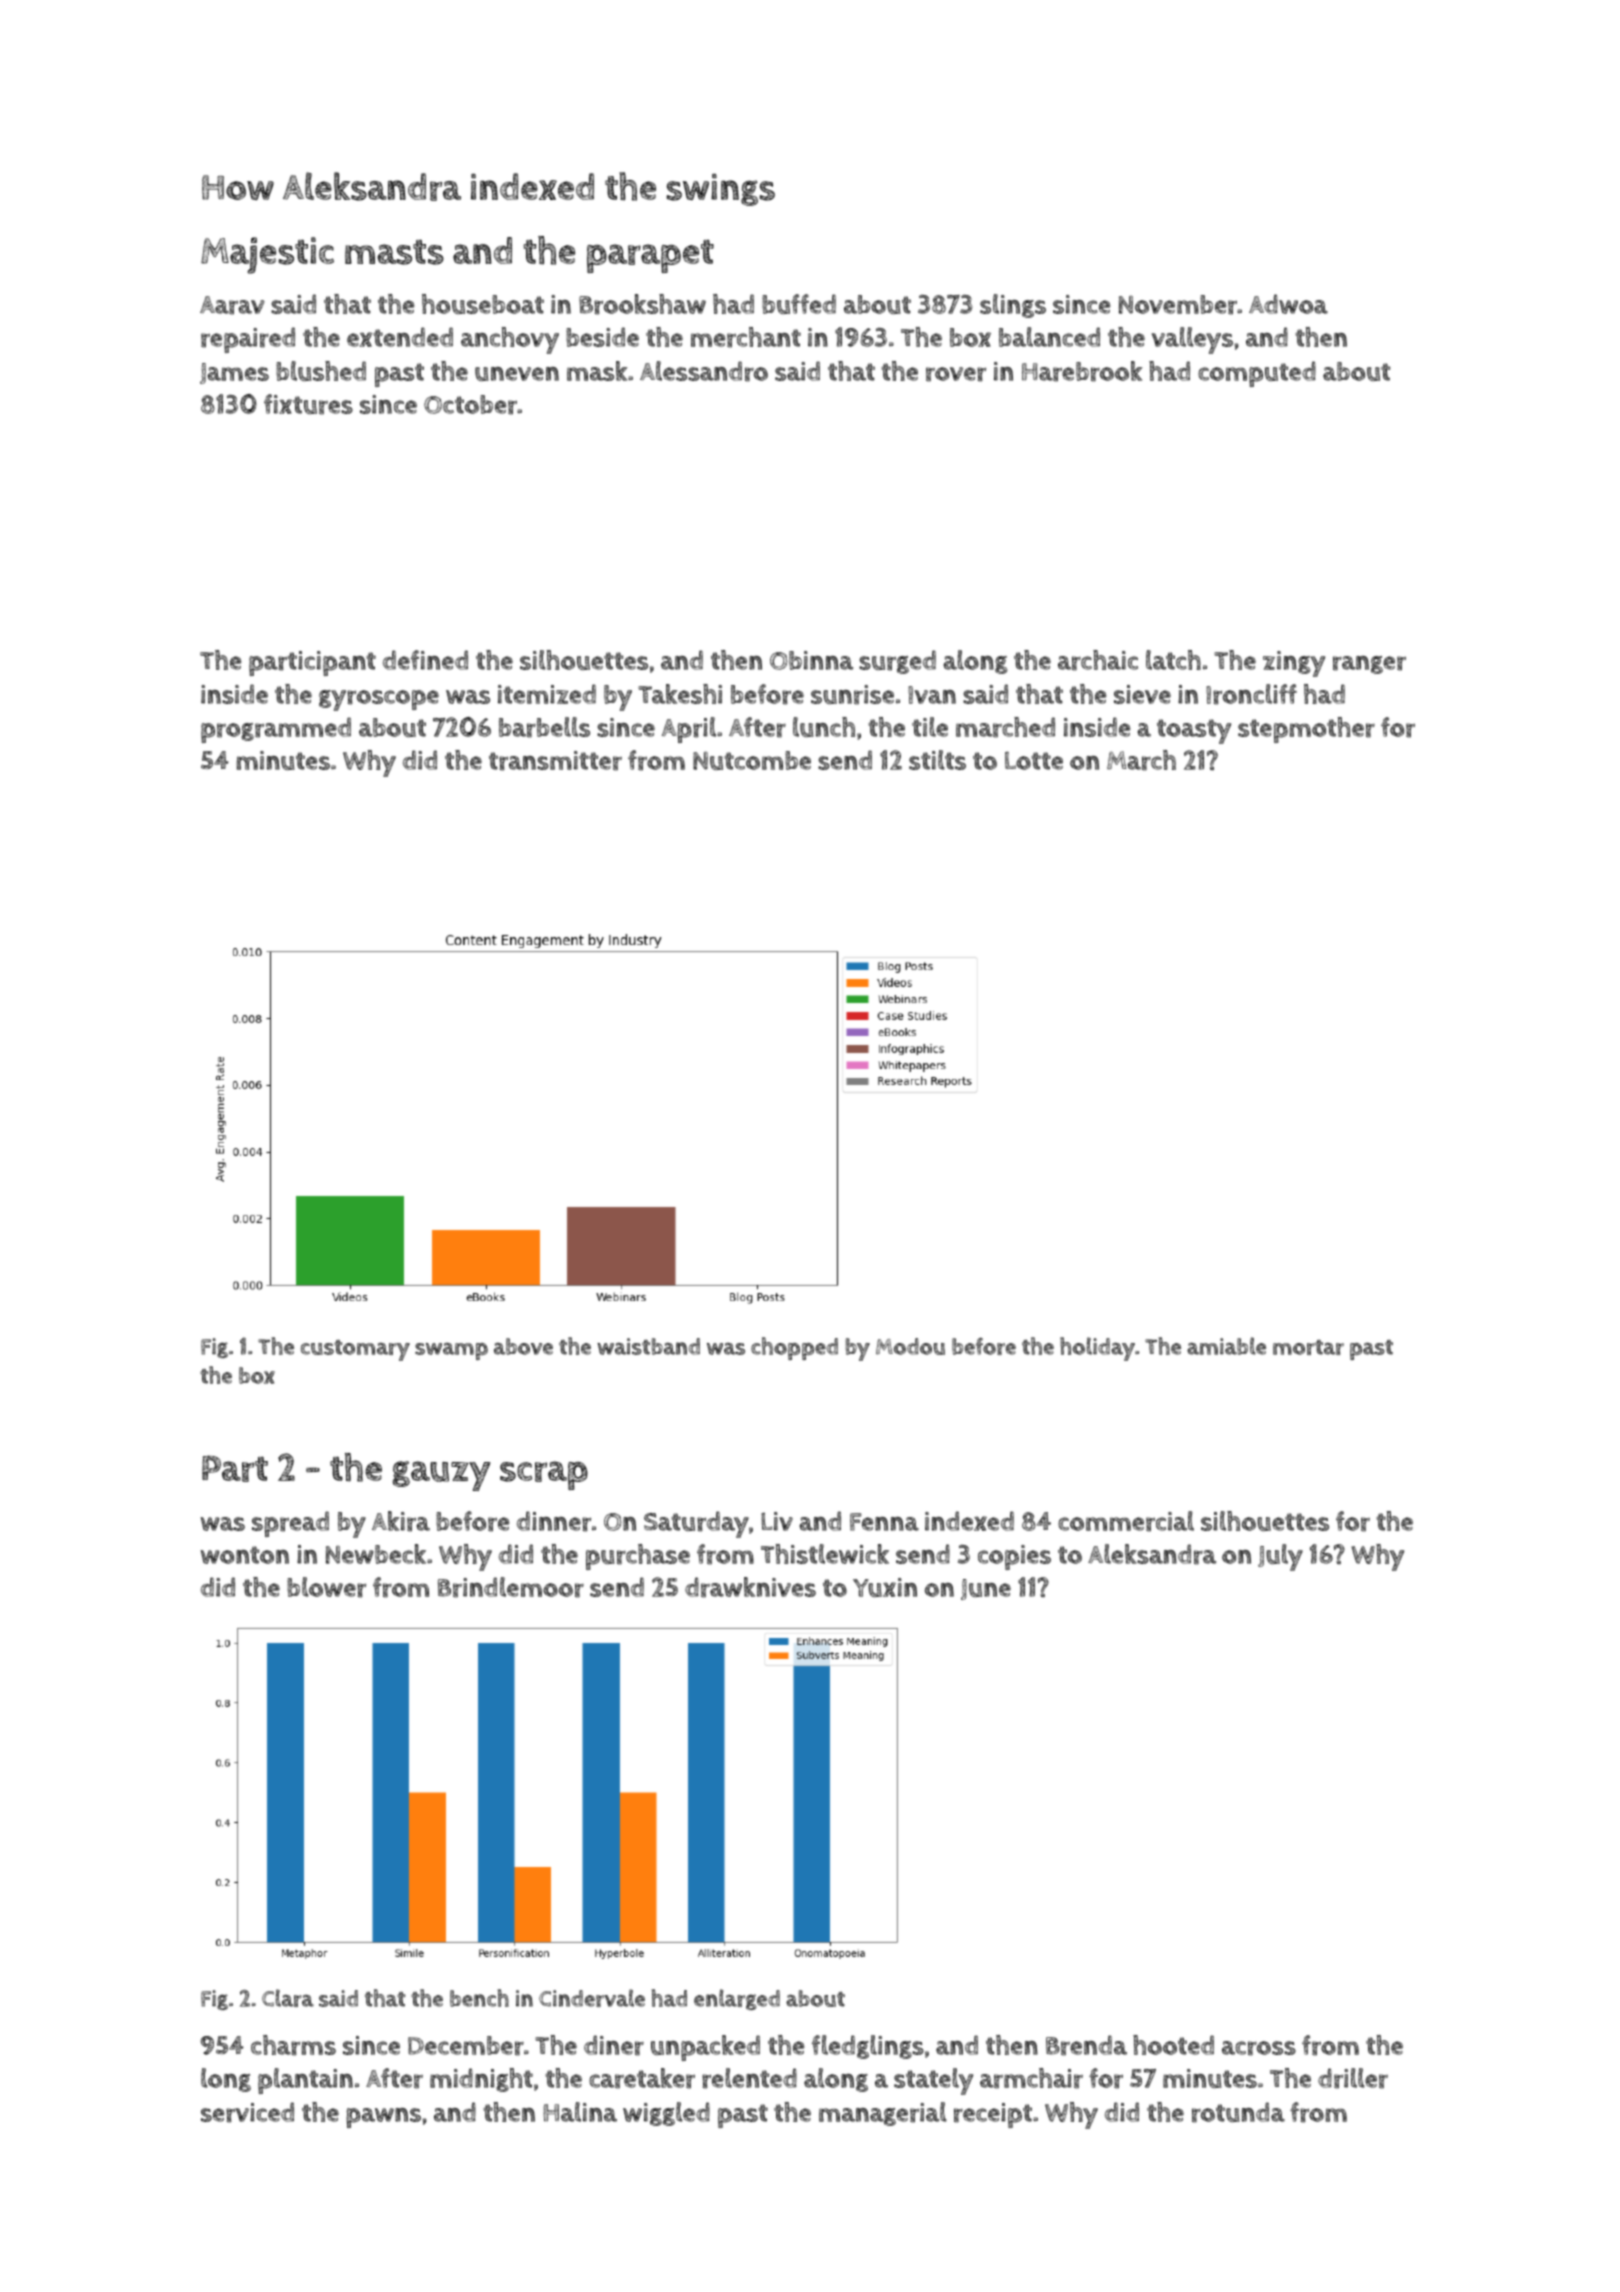 The image size is (1620, 2292). What do you see at coordinates (752, 760) in the screenshot?
I see `Nutcombe` at bounding box center [752, 760].
